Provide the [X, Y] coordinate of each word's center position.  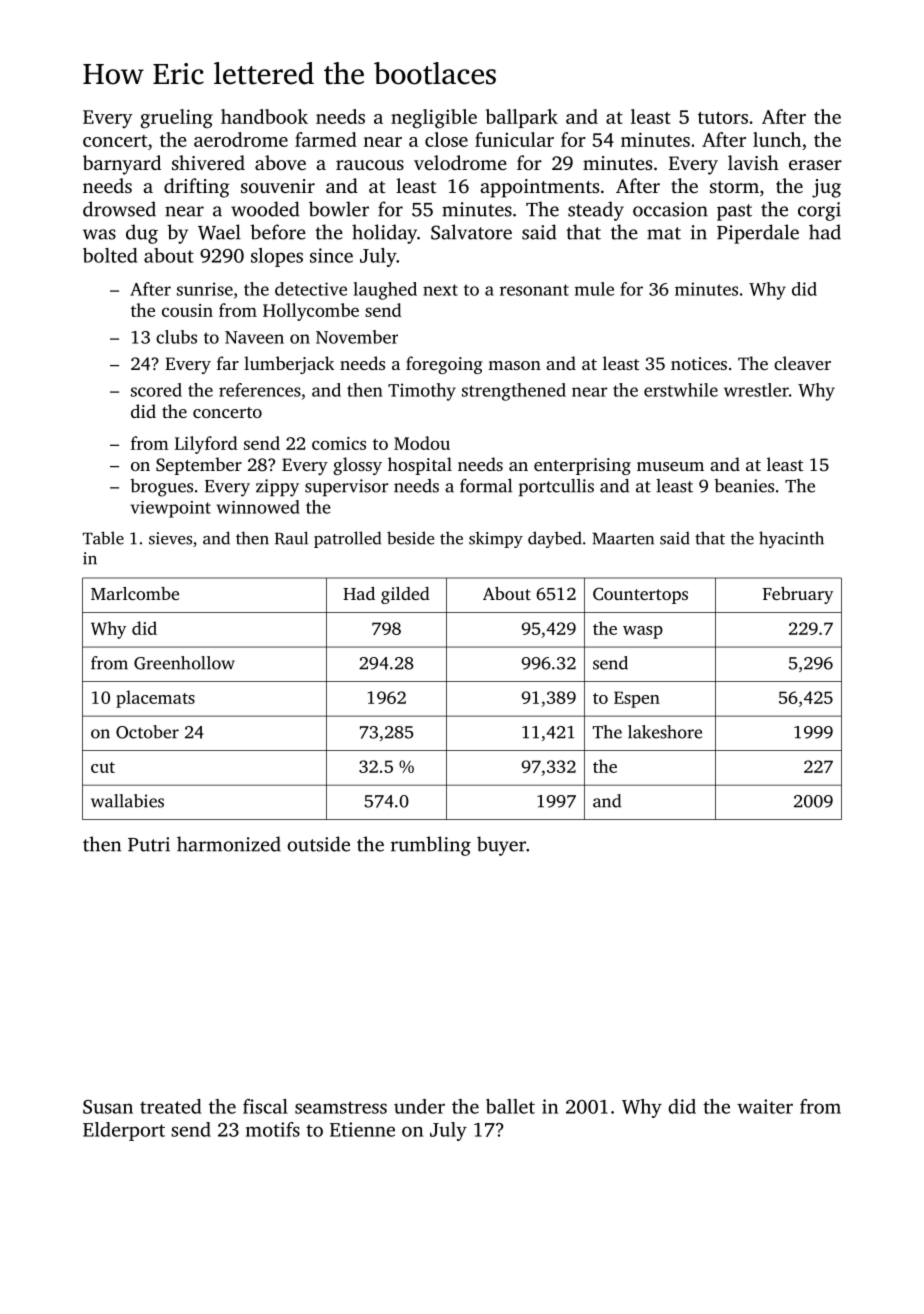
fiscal [265, 1106]
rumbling [431, 846]
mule [594, 289]
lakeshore [665, 732]
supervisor [346, 488]
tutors [723, 118]
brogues [161, 488]
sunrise [205, 289]
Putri [149, 844]
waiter [765, 1106]
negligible [434, 119]
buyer [501, 846]
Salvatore [471, 232]
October [147, 732]
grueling [176, 119]
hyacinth [791, 539]
